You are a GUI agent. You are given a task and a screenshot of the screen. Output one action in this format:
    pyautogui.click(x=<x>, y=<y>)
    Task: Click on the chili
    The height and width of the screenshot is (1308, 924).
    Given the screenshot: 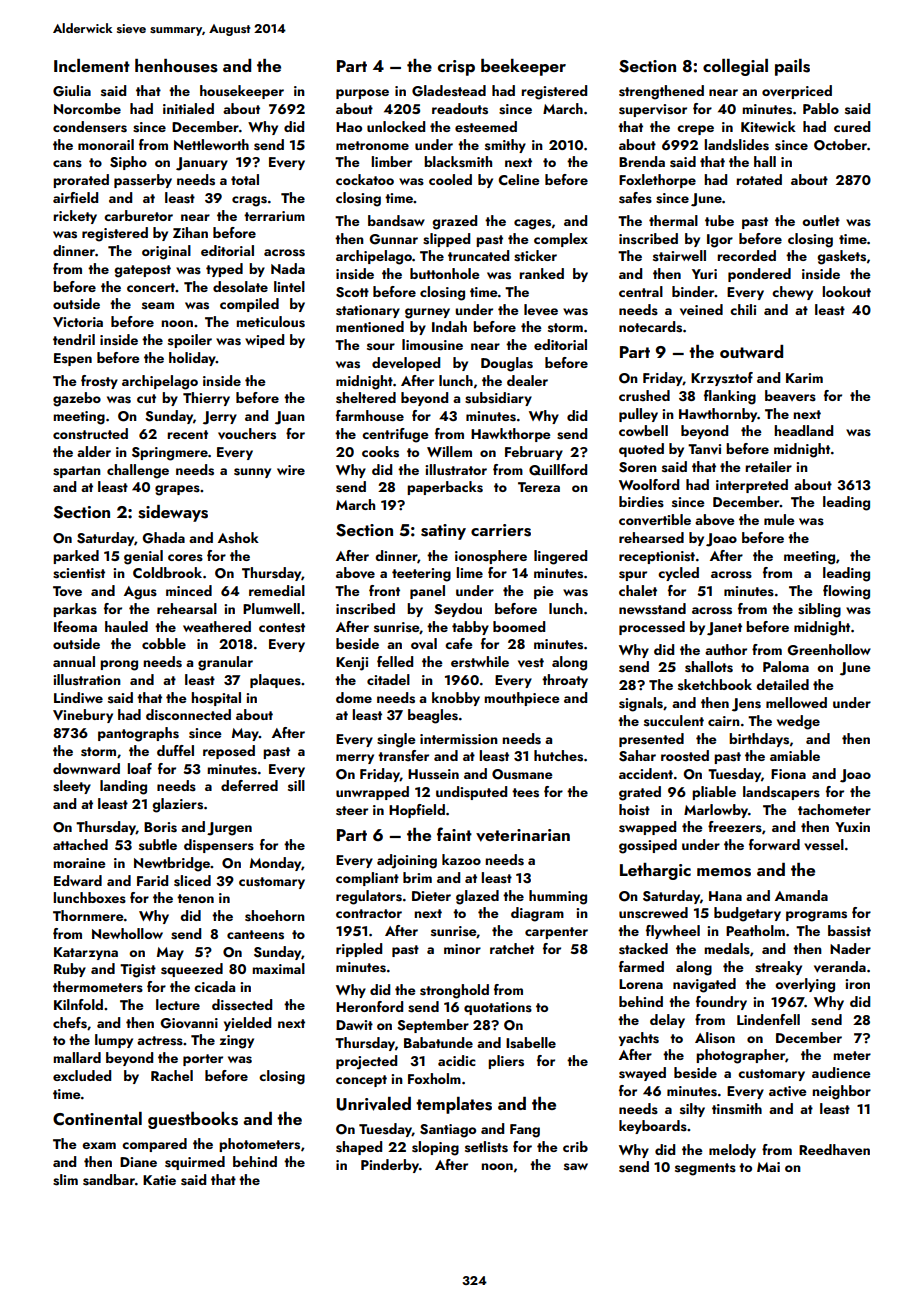 What is the action you would take?
    pyautogui.click(x=743, y=309)
